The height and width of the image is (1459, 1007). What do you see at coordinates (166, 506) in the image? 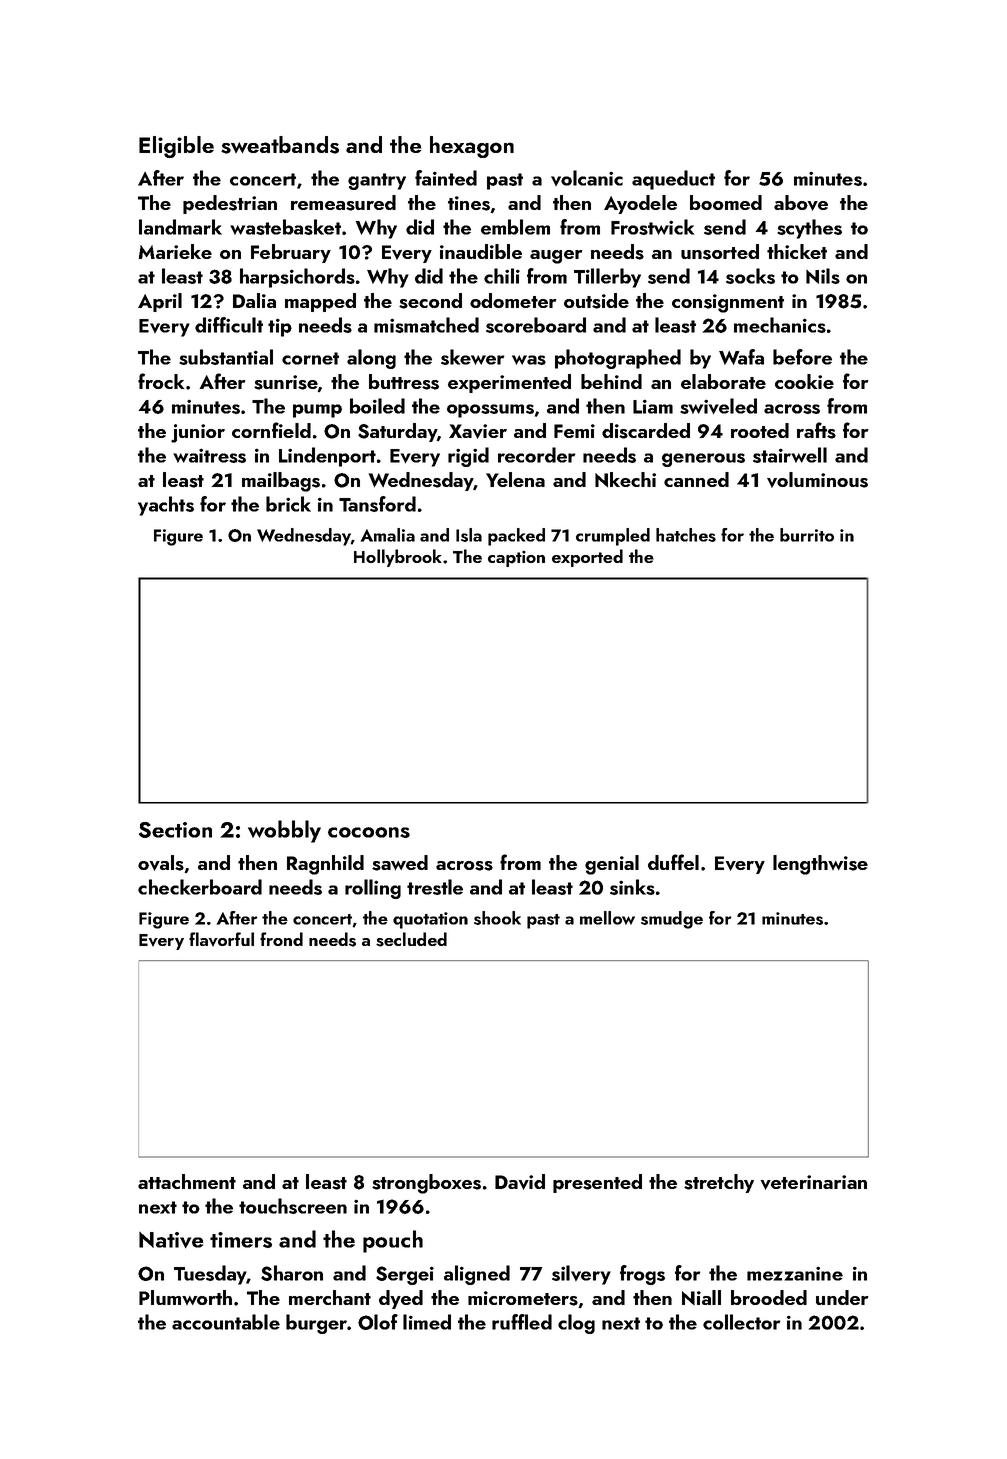
I see `yachts` at bounding box center [166, 506].
